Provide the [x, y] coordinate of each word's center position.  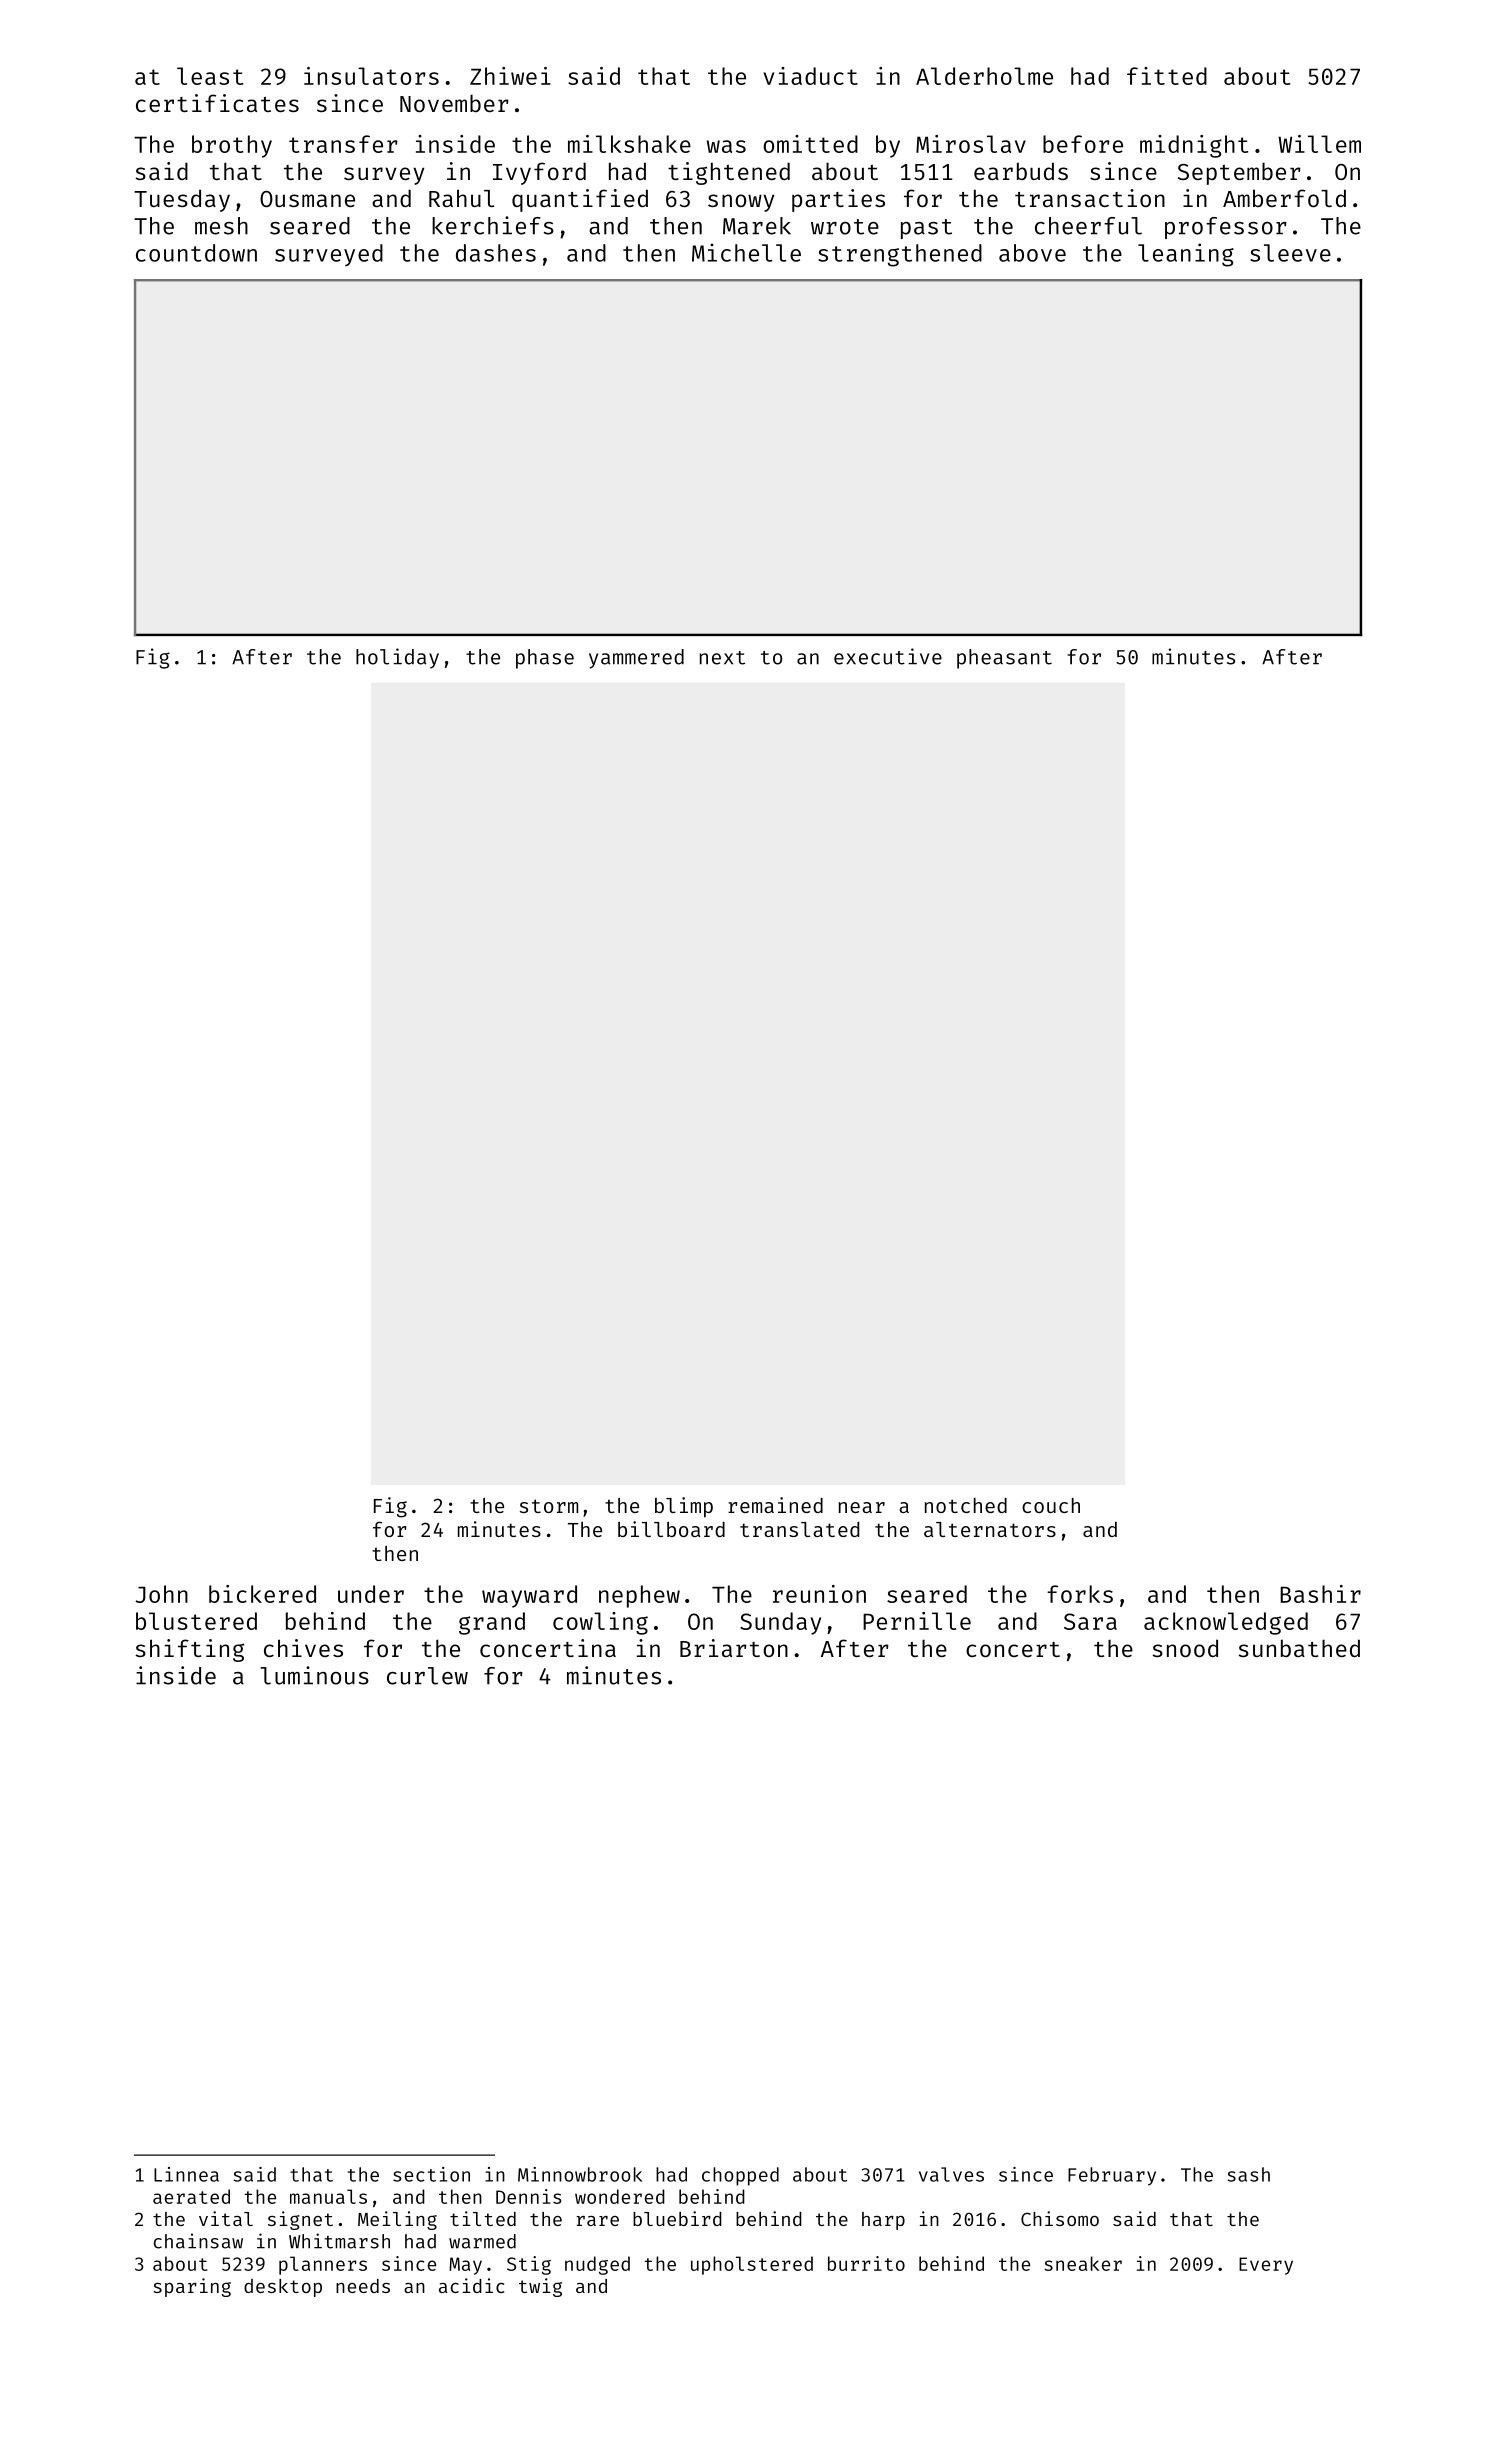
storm [549, 1506]
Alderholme [984, 76]
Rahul [461, 198]
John [161, 1594]
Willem [1319, 144]
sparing [192, 2287]
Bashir [1320, 1594]
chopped [740, 2176]
